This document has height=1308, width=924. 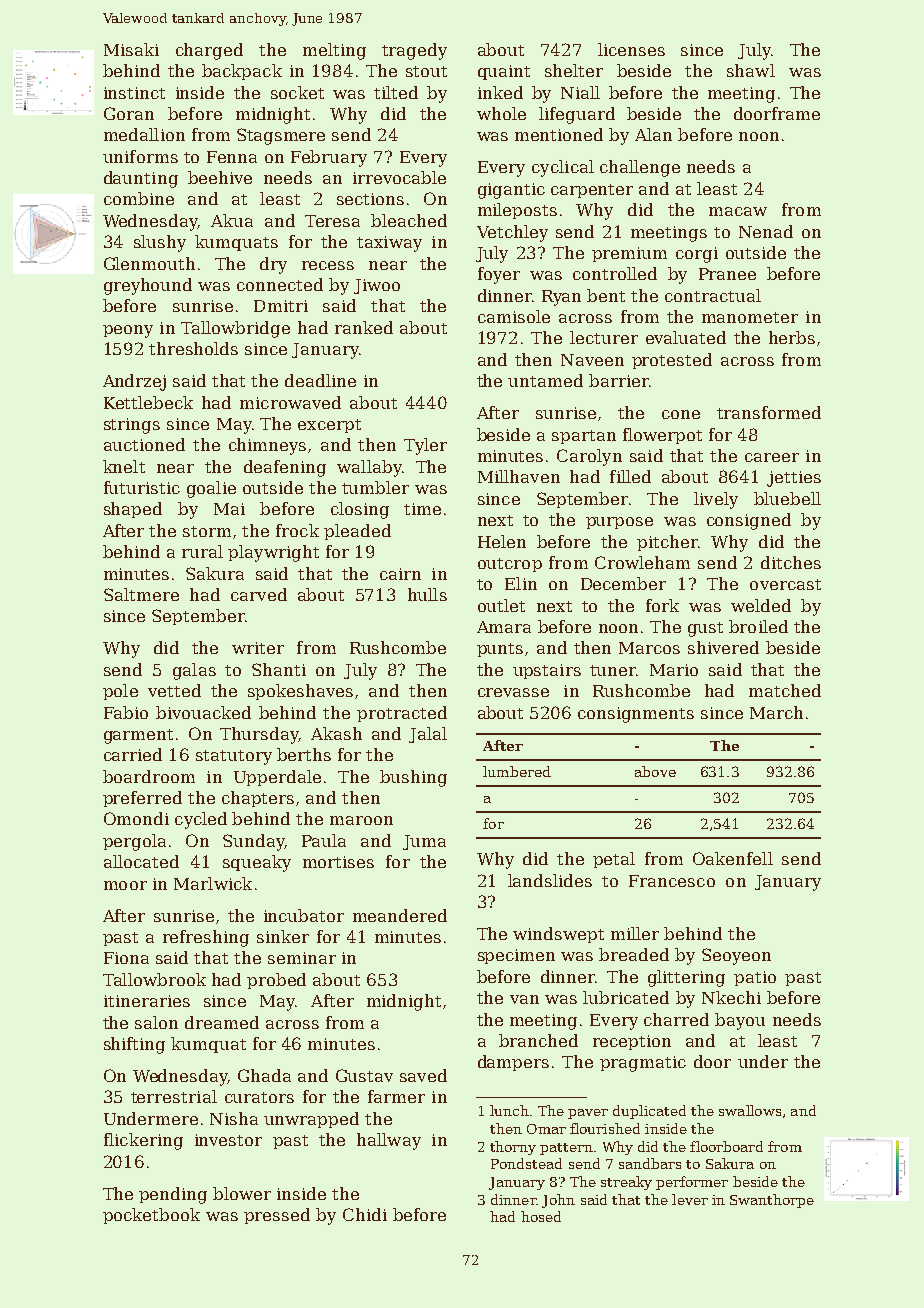 I want to click on crevasse, so click(x=513, y=692).
